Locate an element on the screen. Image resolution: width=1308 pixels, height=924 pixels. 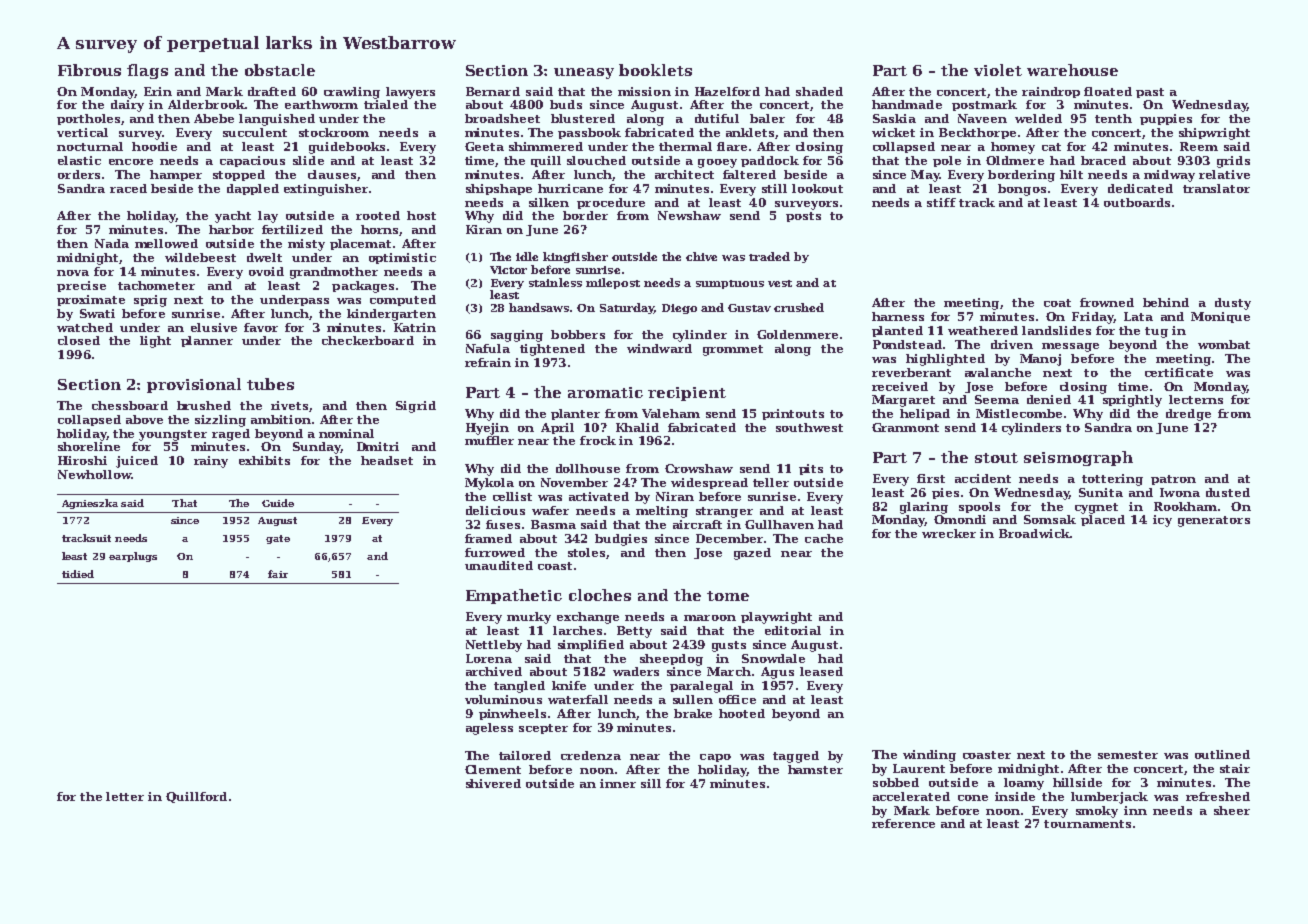
earplugs is located at coordinates (133, 557).
